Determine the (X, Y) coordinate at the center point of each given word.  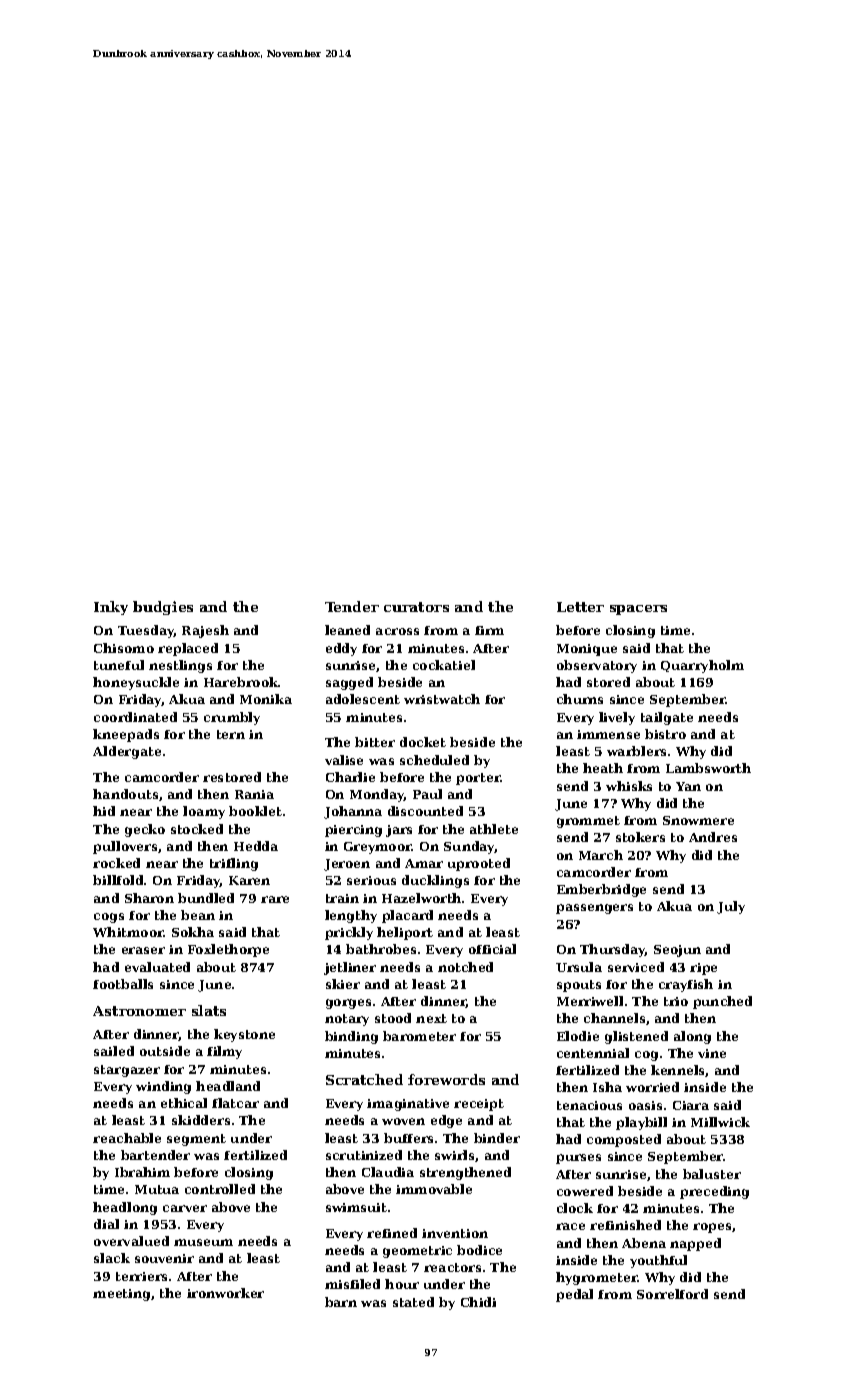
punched (722, 1002)
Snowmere (698, 820)
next (431, 1018)
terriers (141, 1276)
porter (478, 779)
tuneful (119, 665)
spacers (638, 610)
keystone (244, 1035)
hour (402, 1284)
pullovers (125, 847)
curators (416, 607)
